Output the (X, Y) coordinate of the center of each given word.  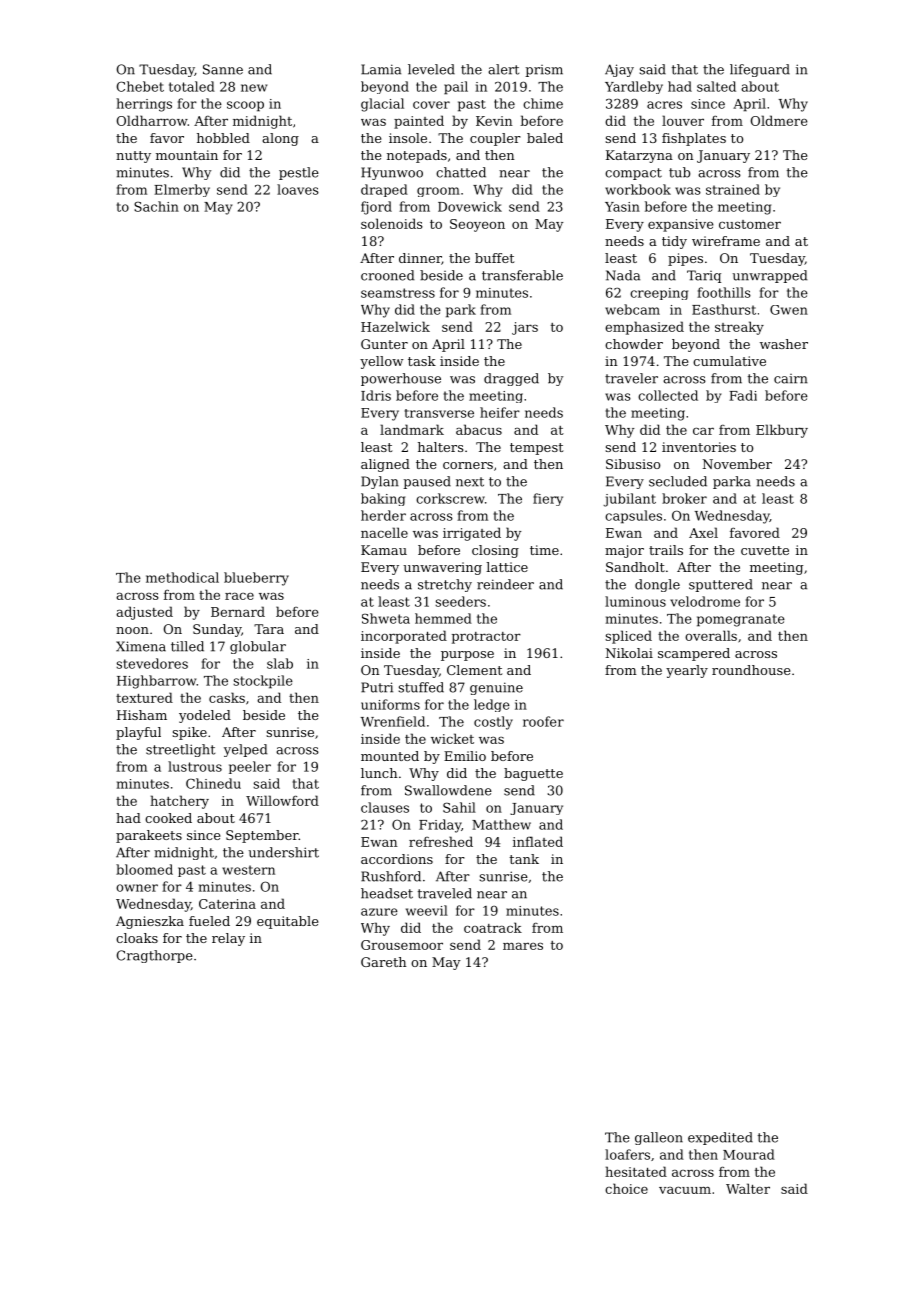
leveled (431, 69)
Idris (376, 395)
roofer (543, 721)
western (248, 870)
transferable (522, 275)
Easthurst (724, 309)
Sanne (223, 69)
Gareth (384, 962)
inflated (538, 841)
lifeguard (760, 70)
